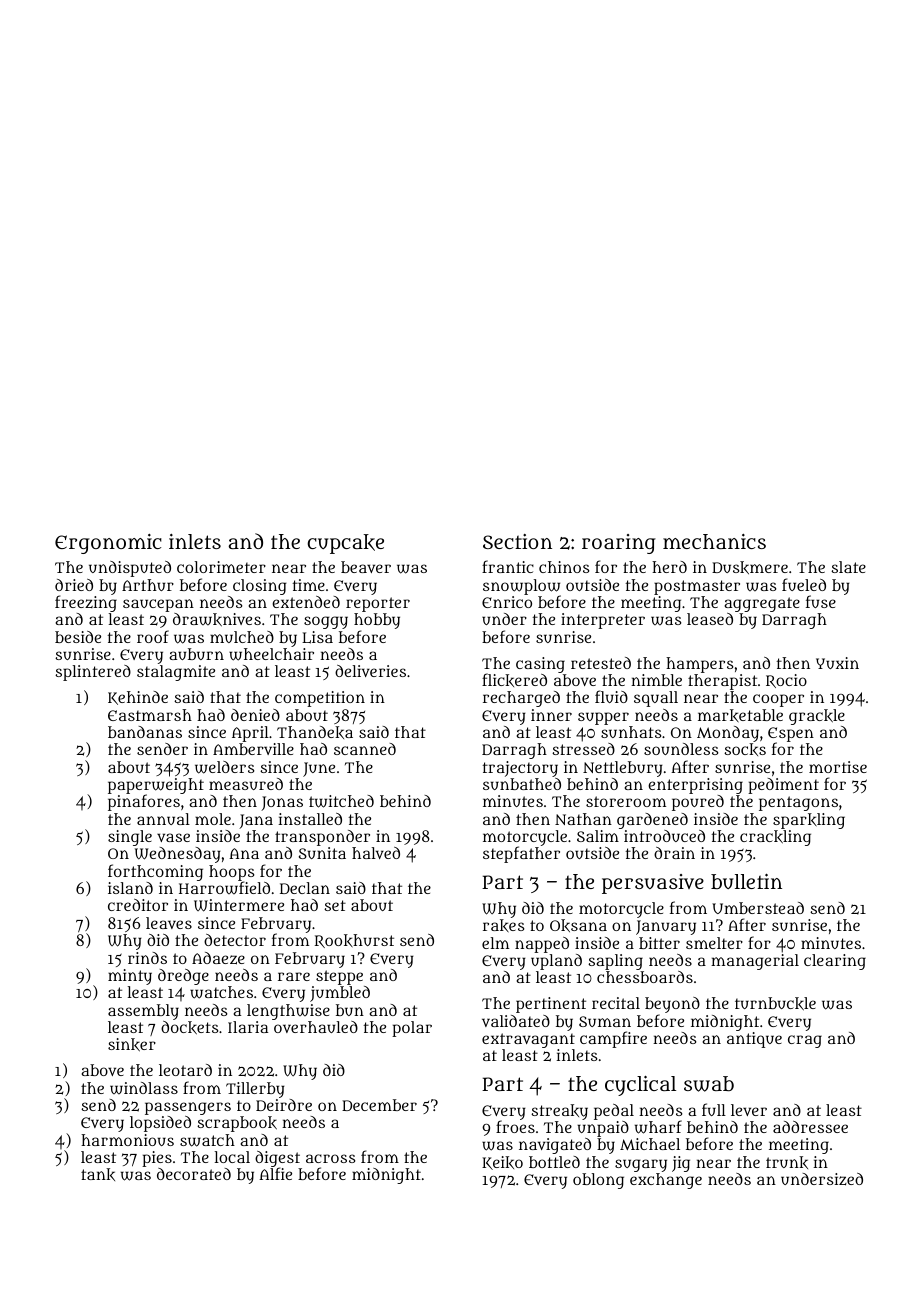 The height and width of the document is (1308, 924). I want to click on pediment, so click(783, 786).
